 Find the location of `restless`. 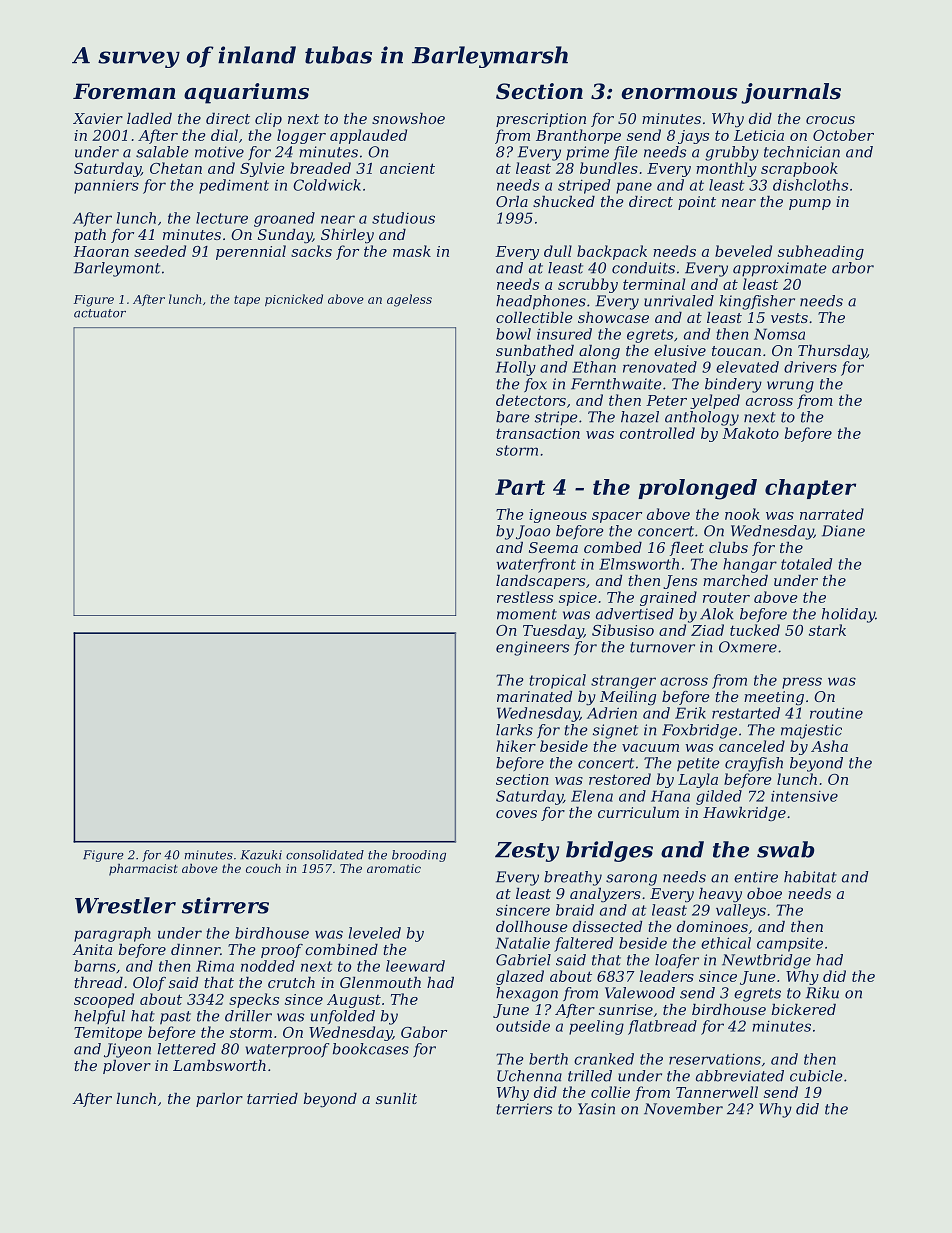

restless is located at coordinates (525, 597).
